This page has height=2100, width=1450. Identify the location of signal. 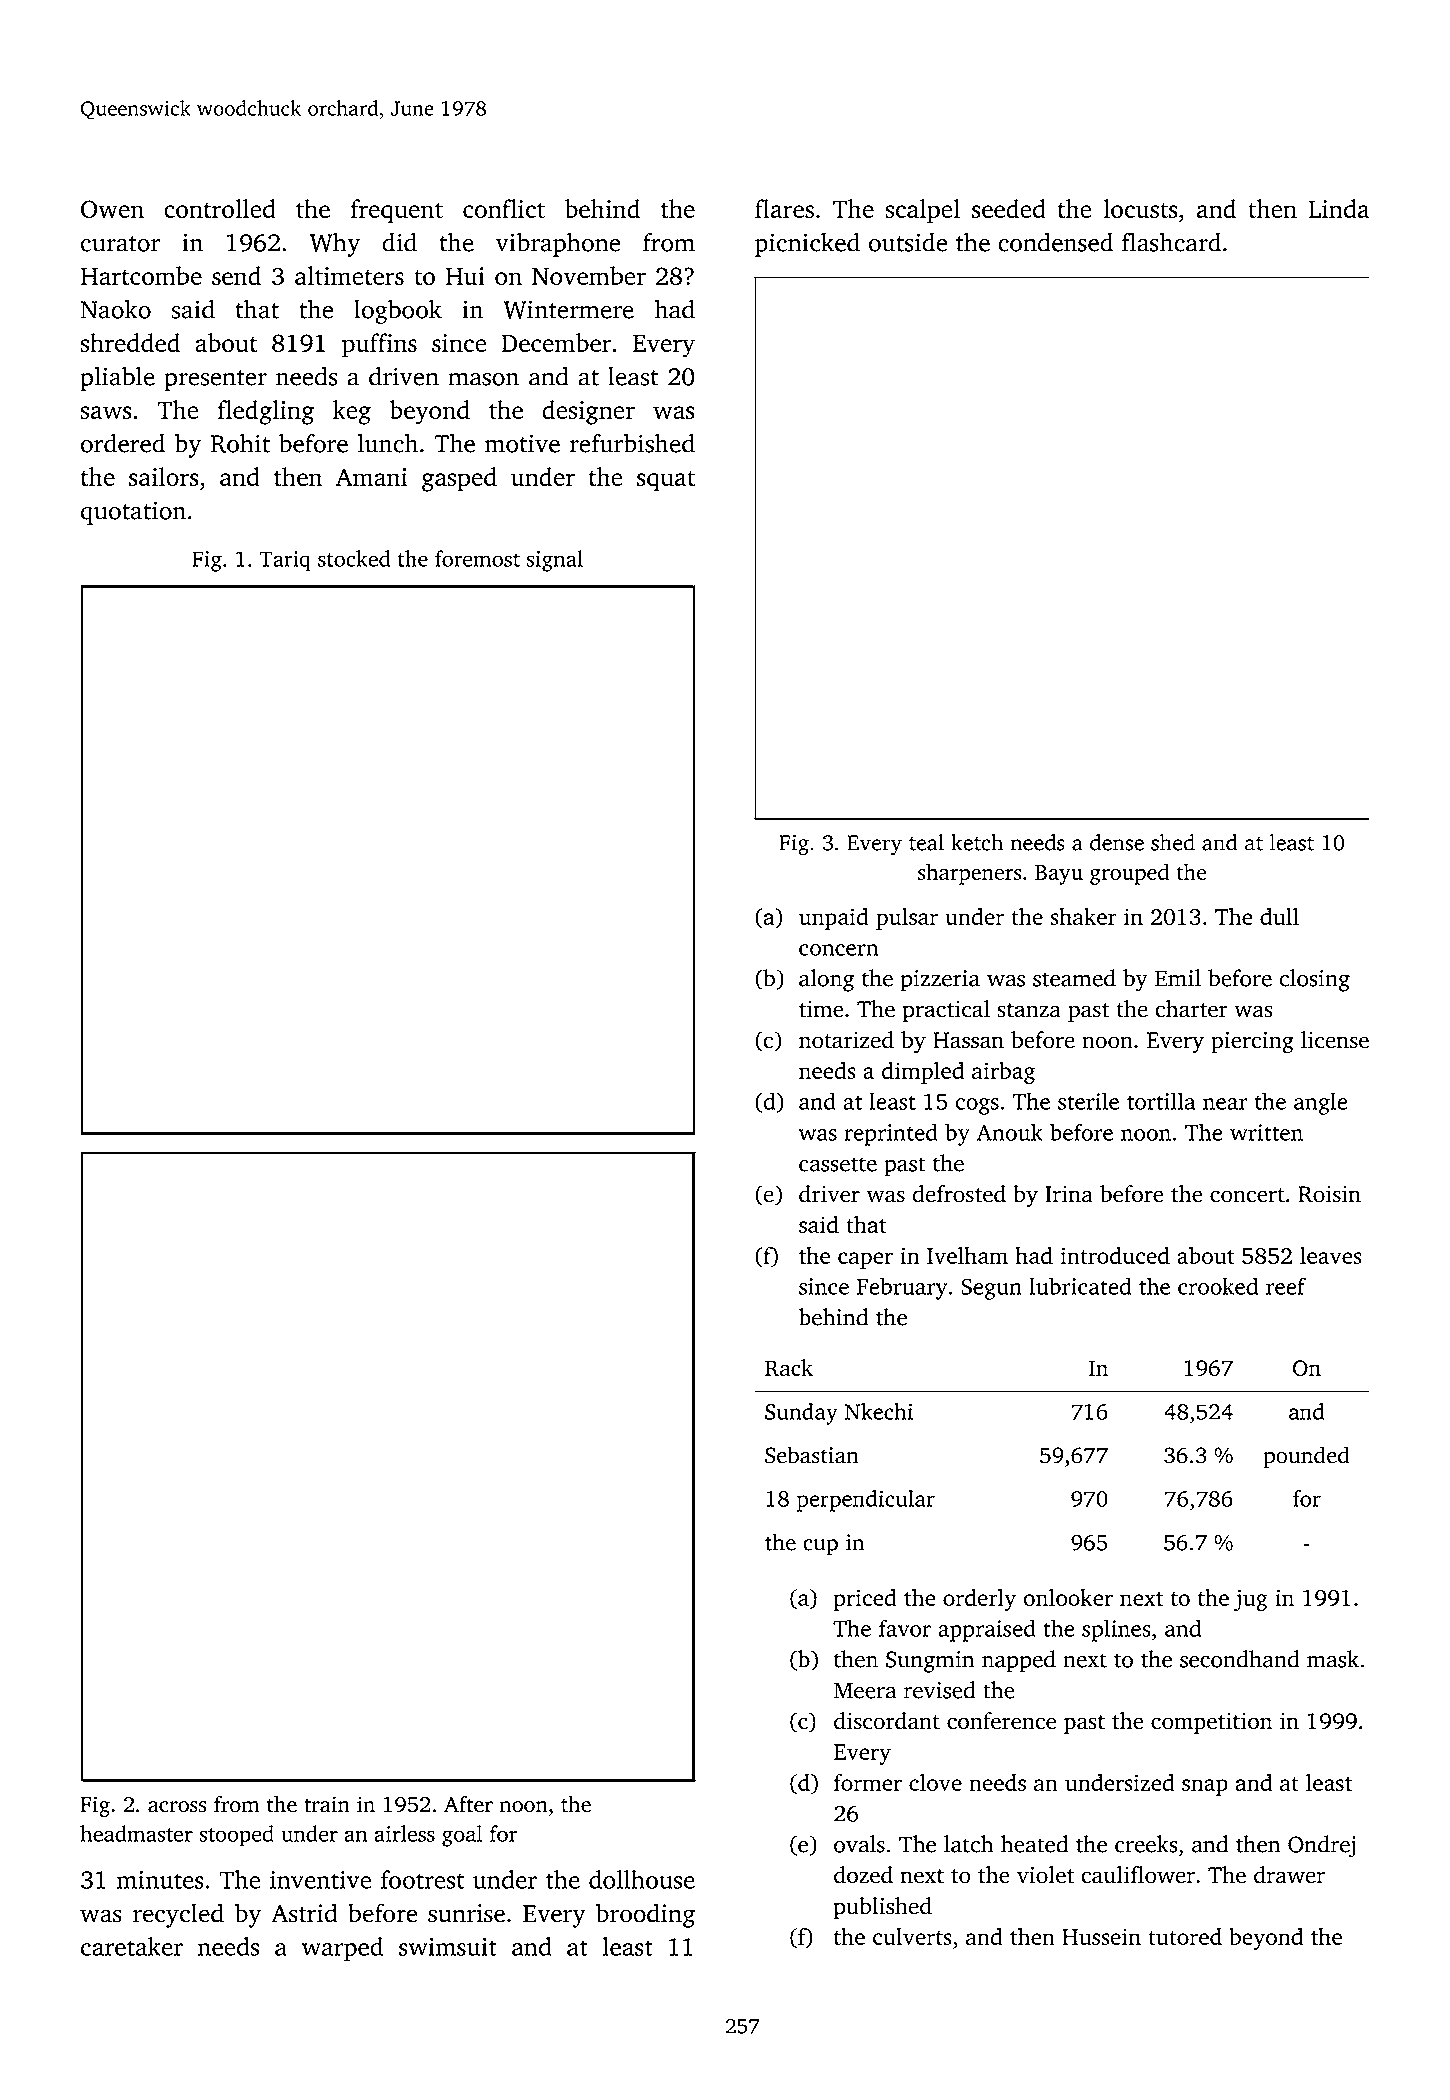
(555, 561).
